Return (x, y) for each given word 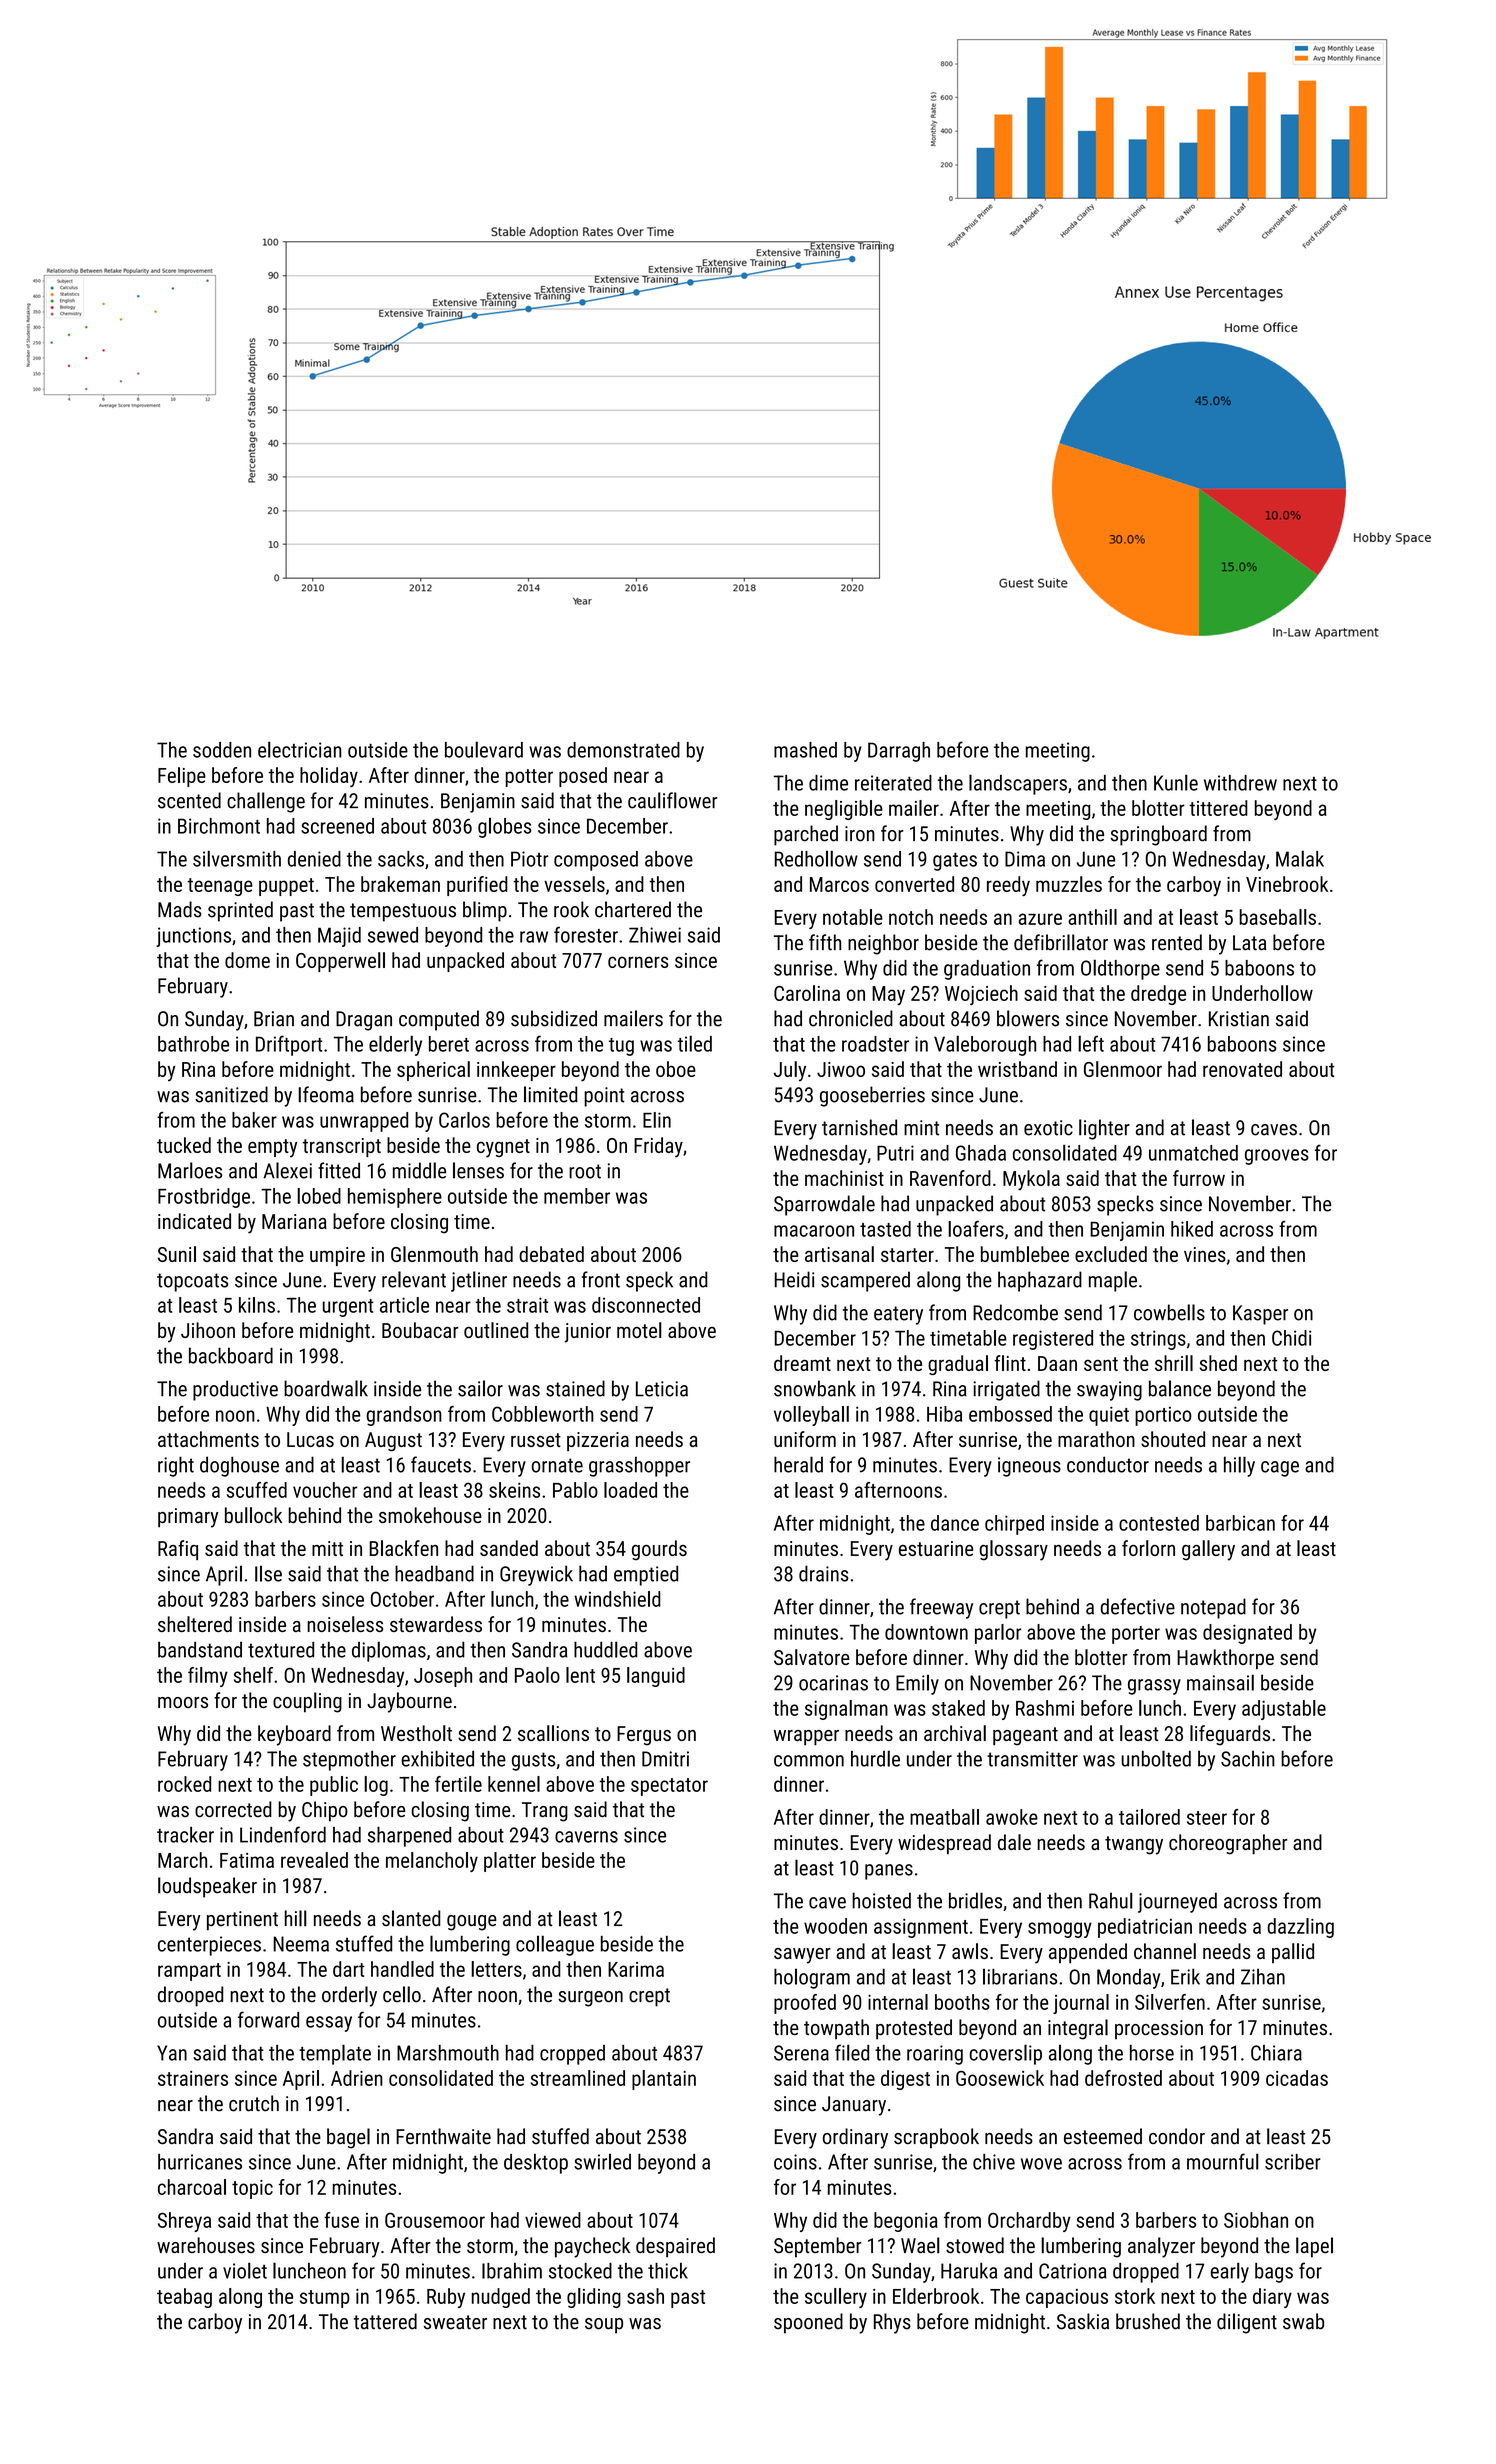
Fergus (644, 1736)
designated (1247, 1634)
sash (645, 2296)
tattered (385, 2321)
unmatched (1193, 1153)
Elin (657, 1120)
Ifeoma (326, 1094)
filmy (208, 1677)
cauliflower (672, 800)
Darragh (899, 752)
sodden (222, 750)
